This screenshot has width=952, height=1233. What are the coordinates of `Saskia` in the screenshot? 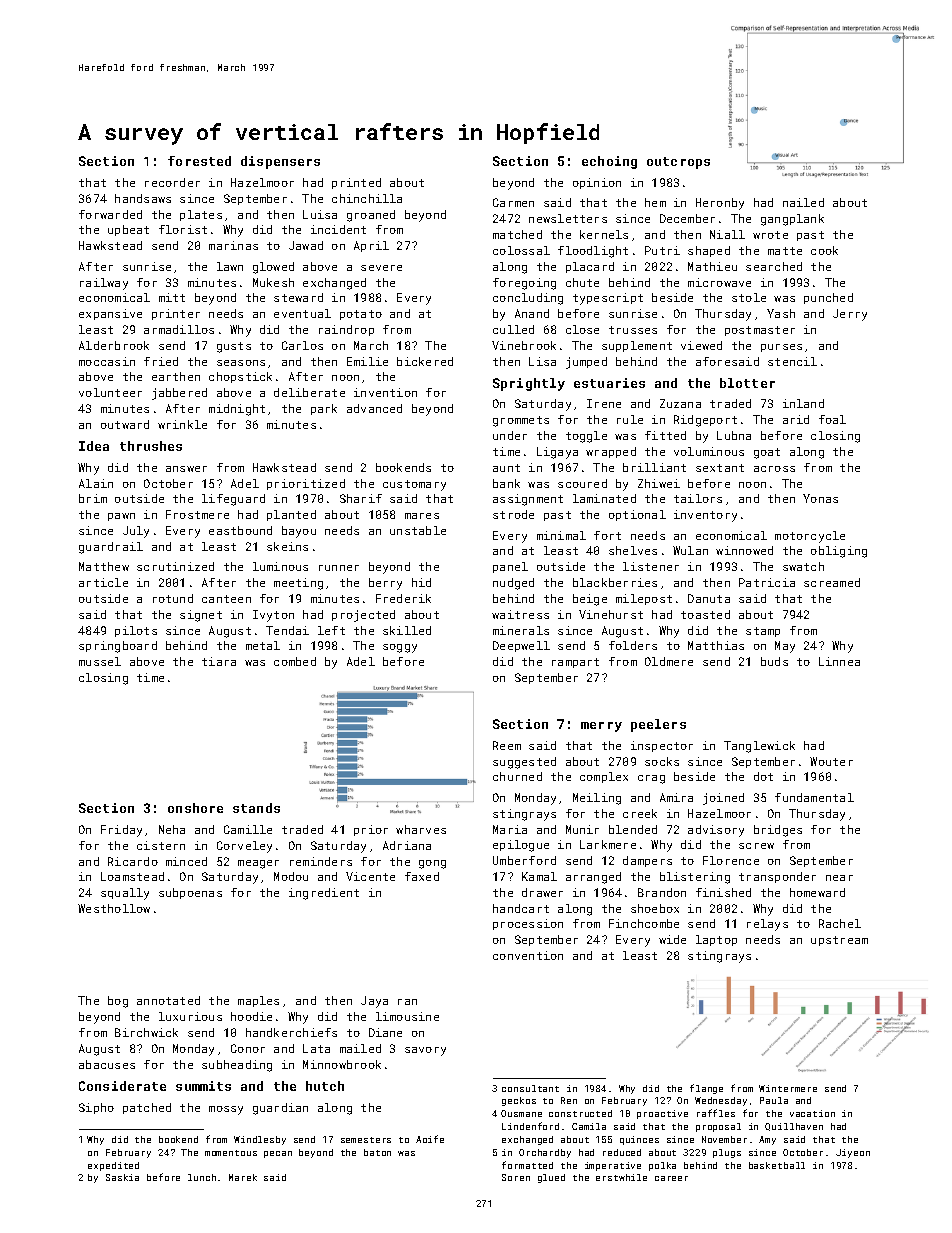 It's located at (122, 1177).
